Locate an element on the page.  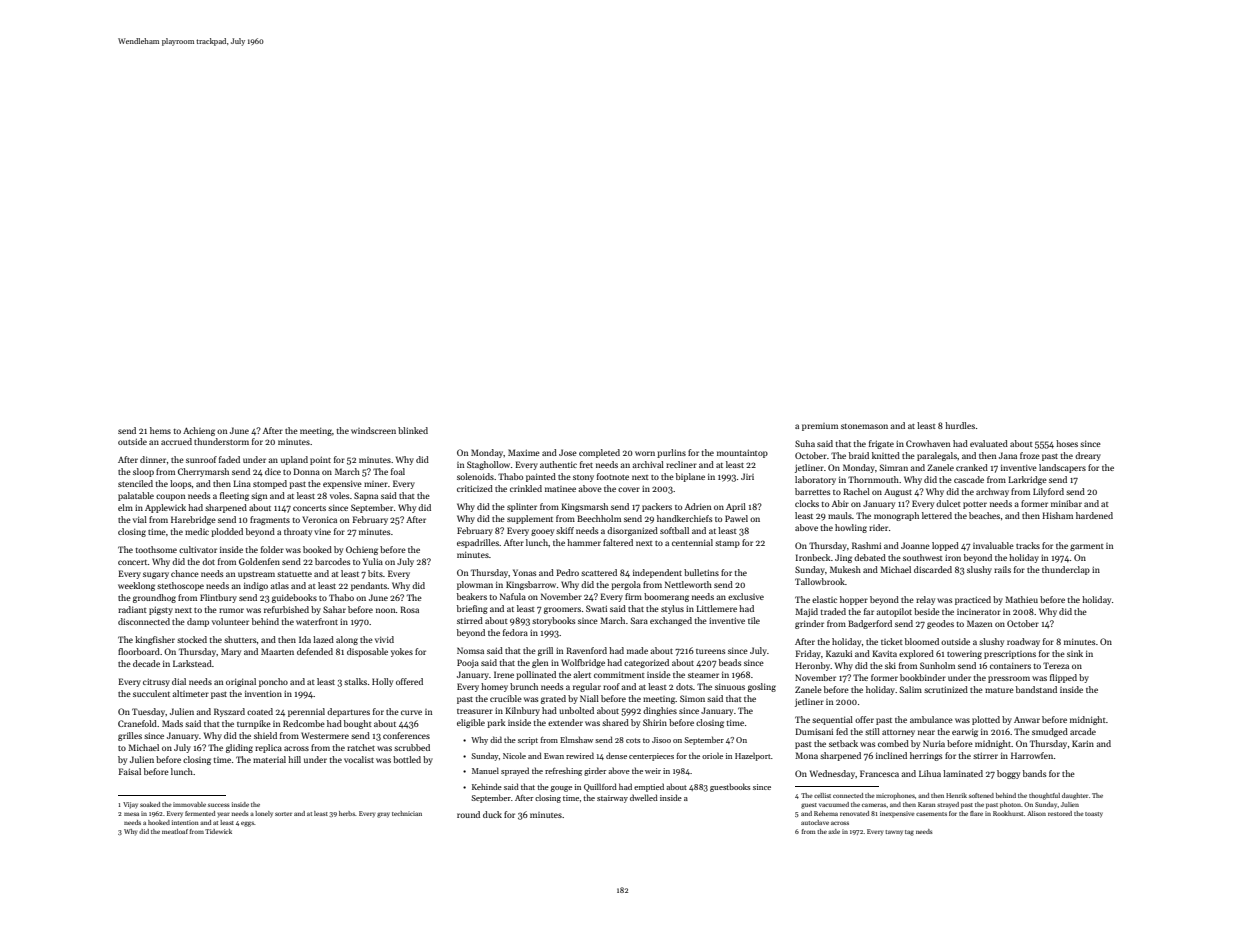
plodded is located at coordinates (227, 532).
